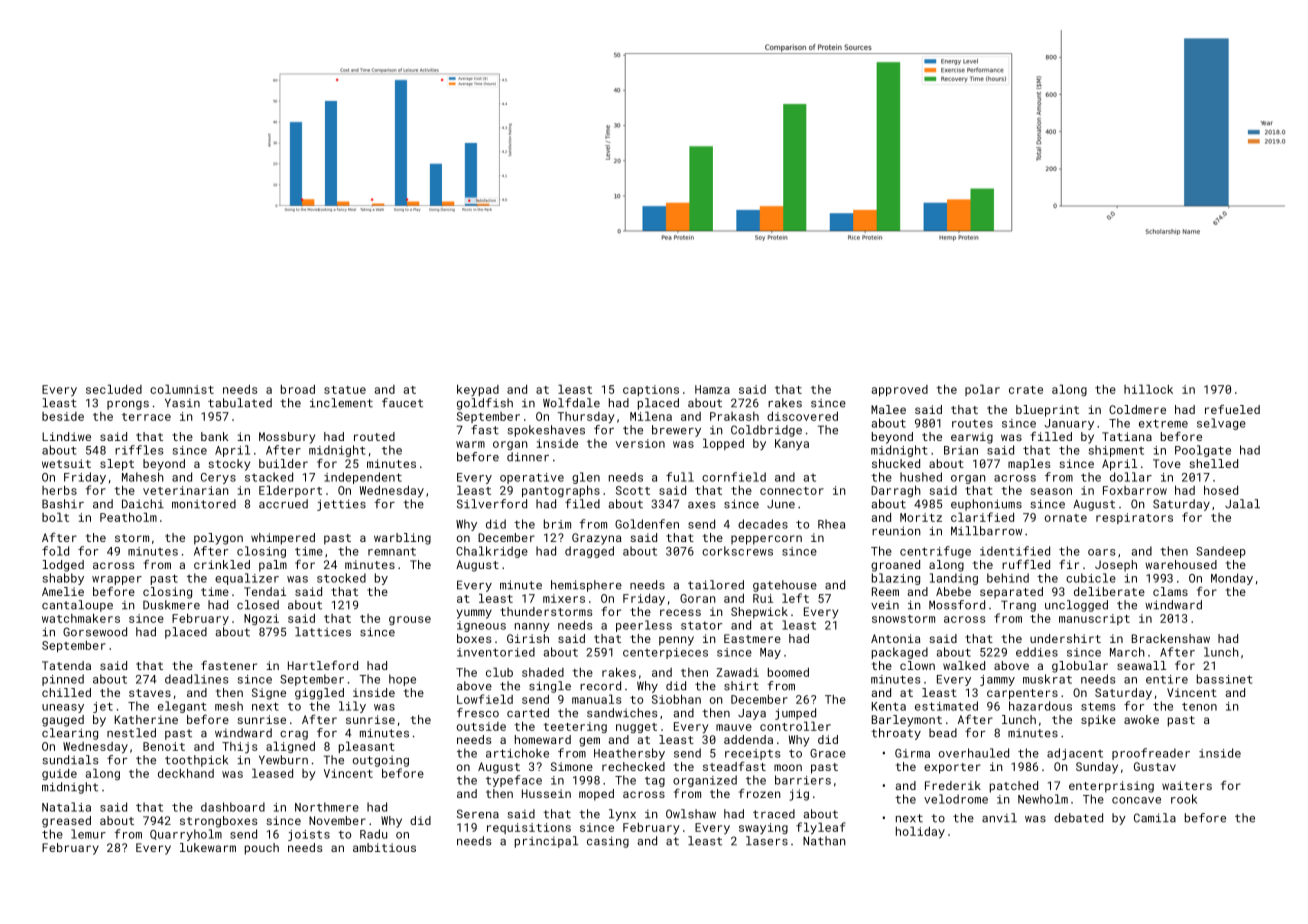 Image resolution: width=1308 pixels, height=924 pixels. What do you see at coordinates (546, 793) in the page?
I see `Hussein` at bounding box center [546, 793].
